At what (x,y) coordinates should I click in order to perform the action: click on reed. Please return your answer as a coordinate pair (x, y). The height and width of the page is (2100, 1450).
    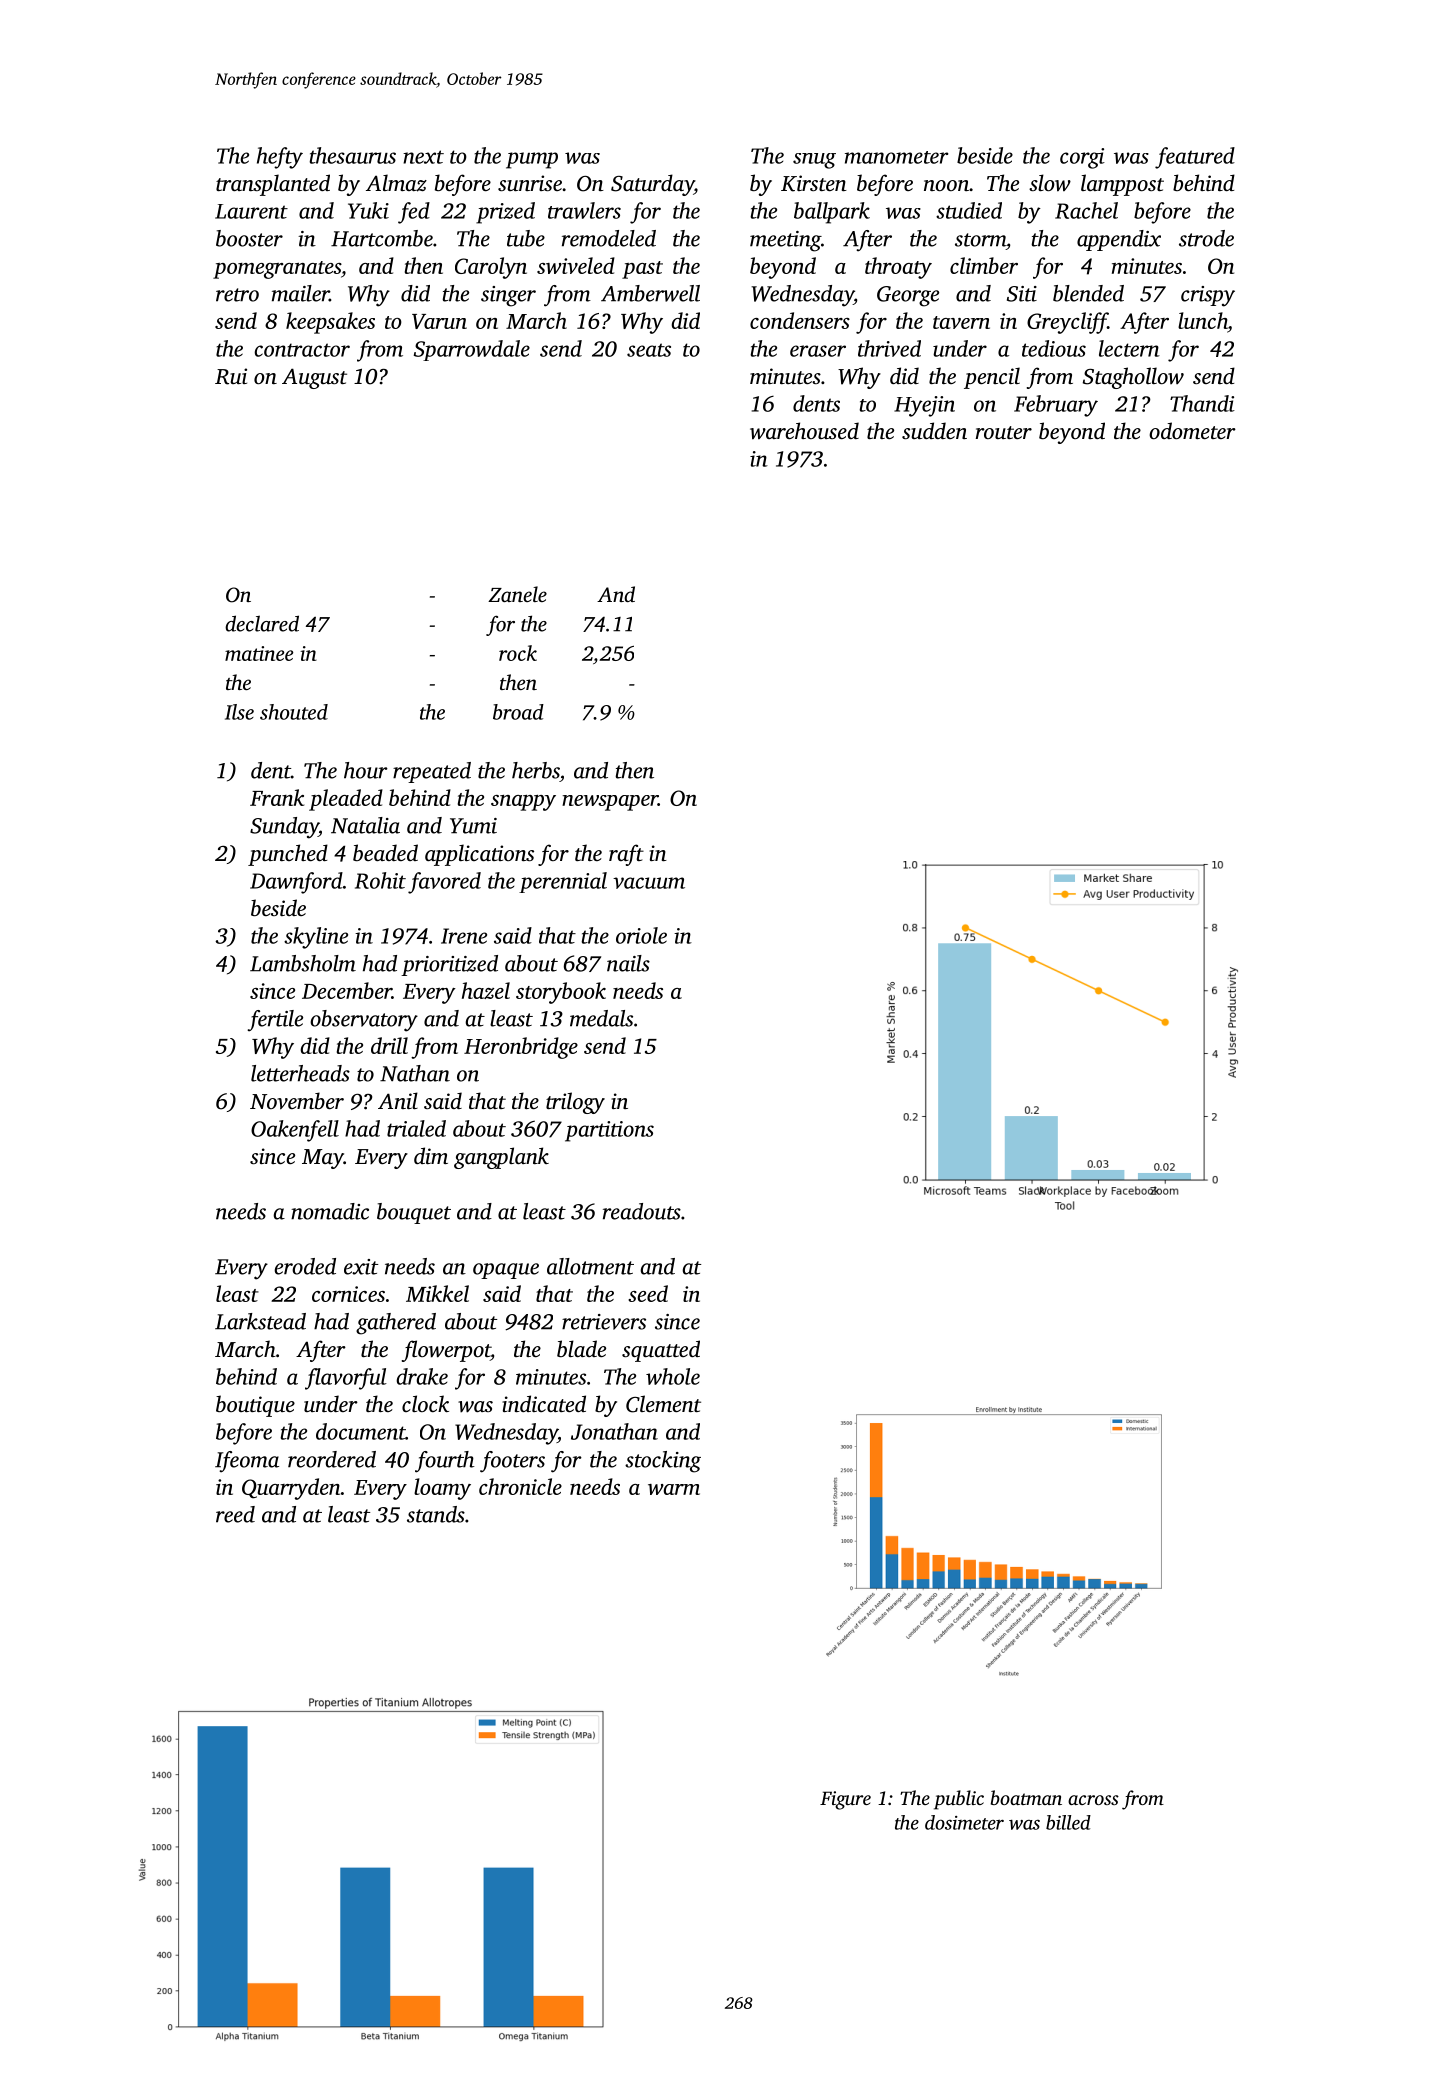
    Looking at the image, I should click on (235, 1514).
